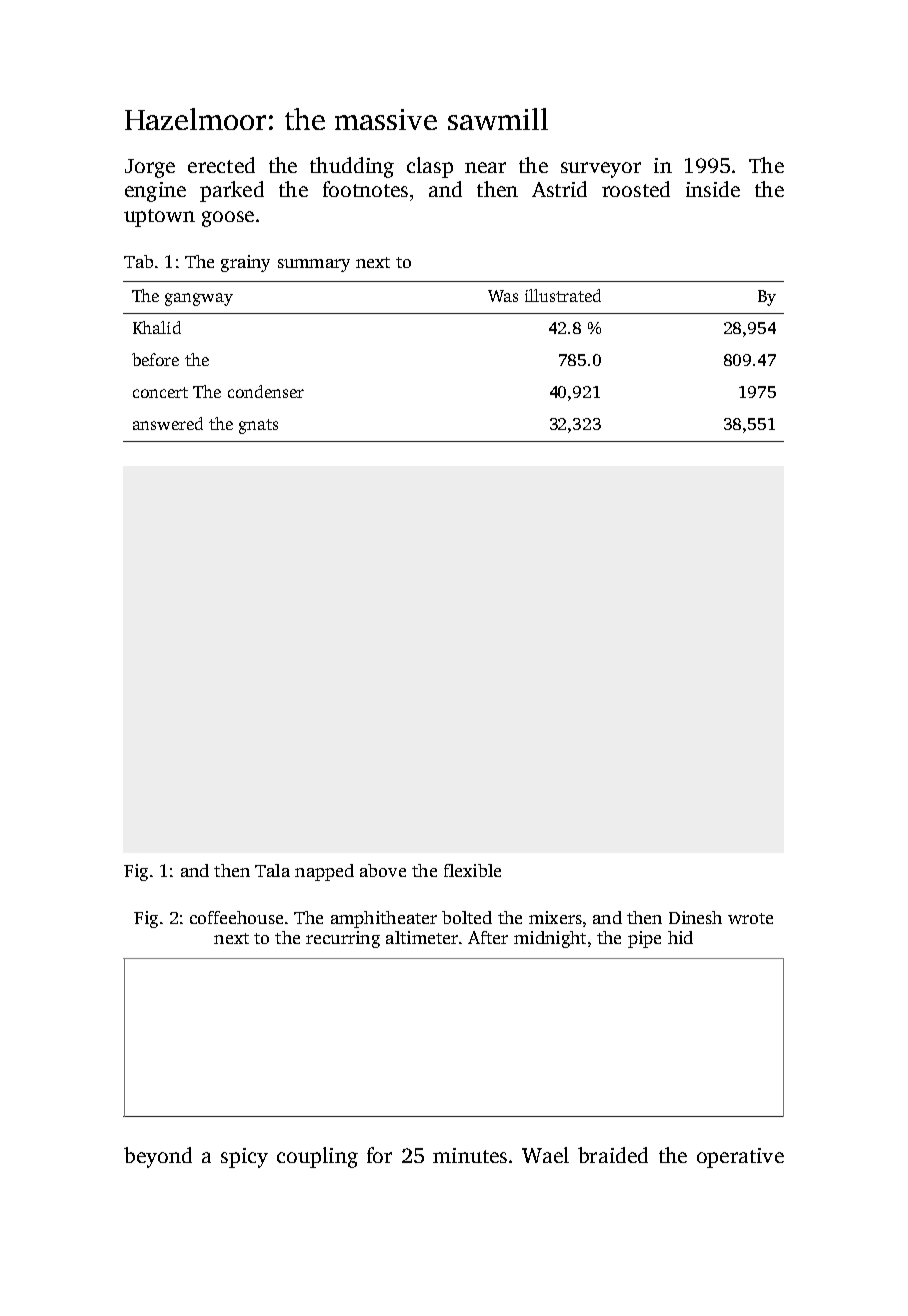  I want to click on Khalid, so click(157, 327).
